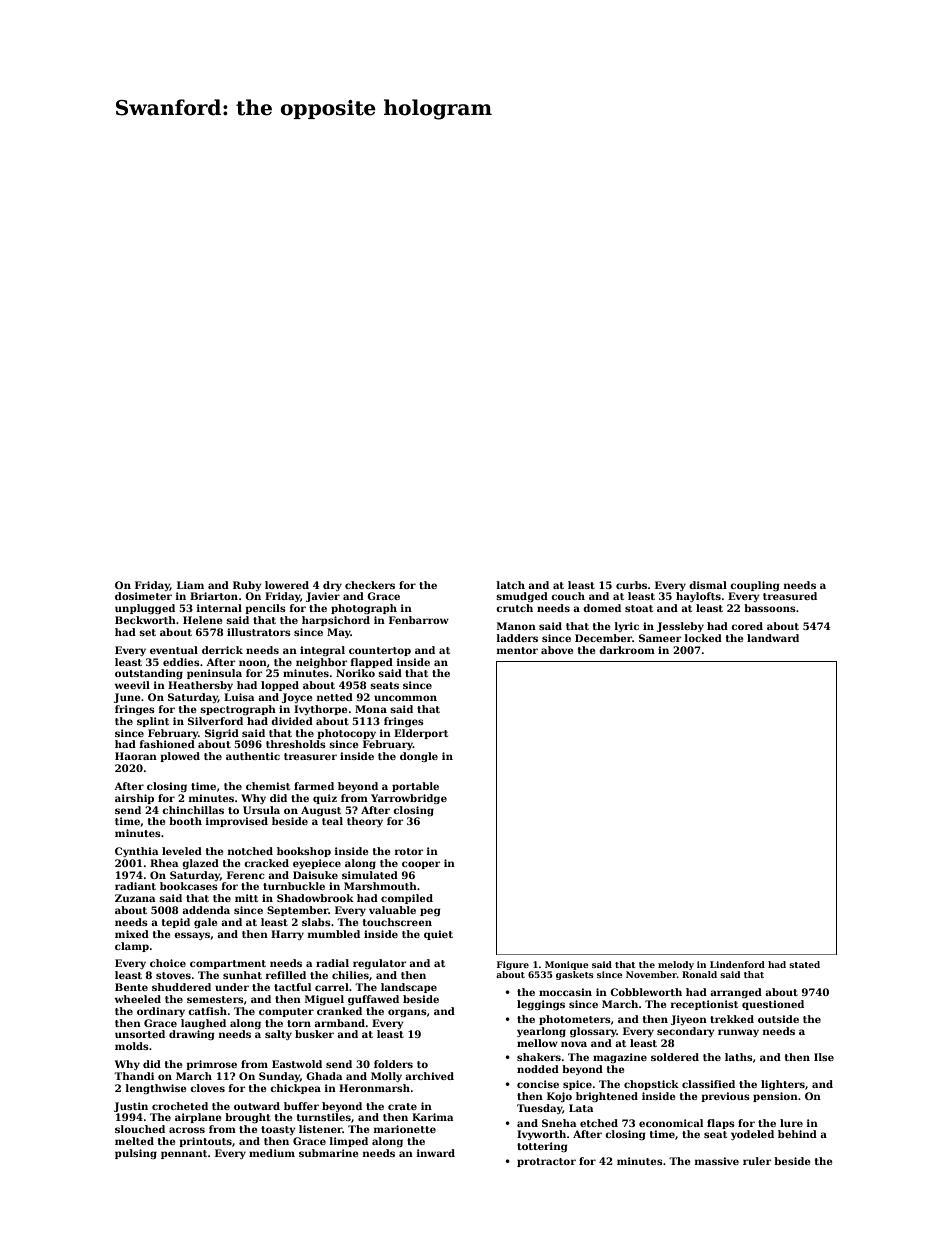  I want to click on darkroom, so click(627, 650).
